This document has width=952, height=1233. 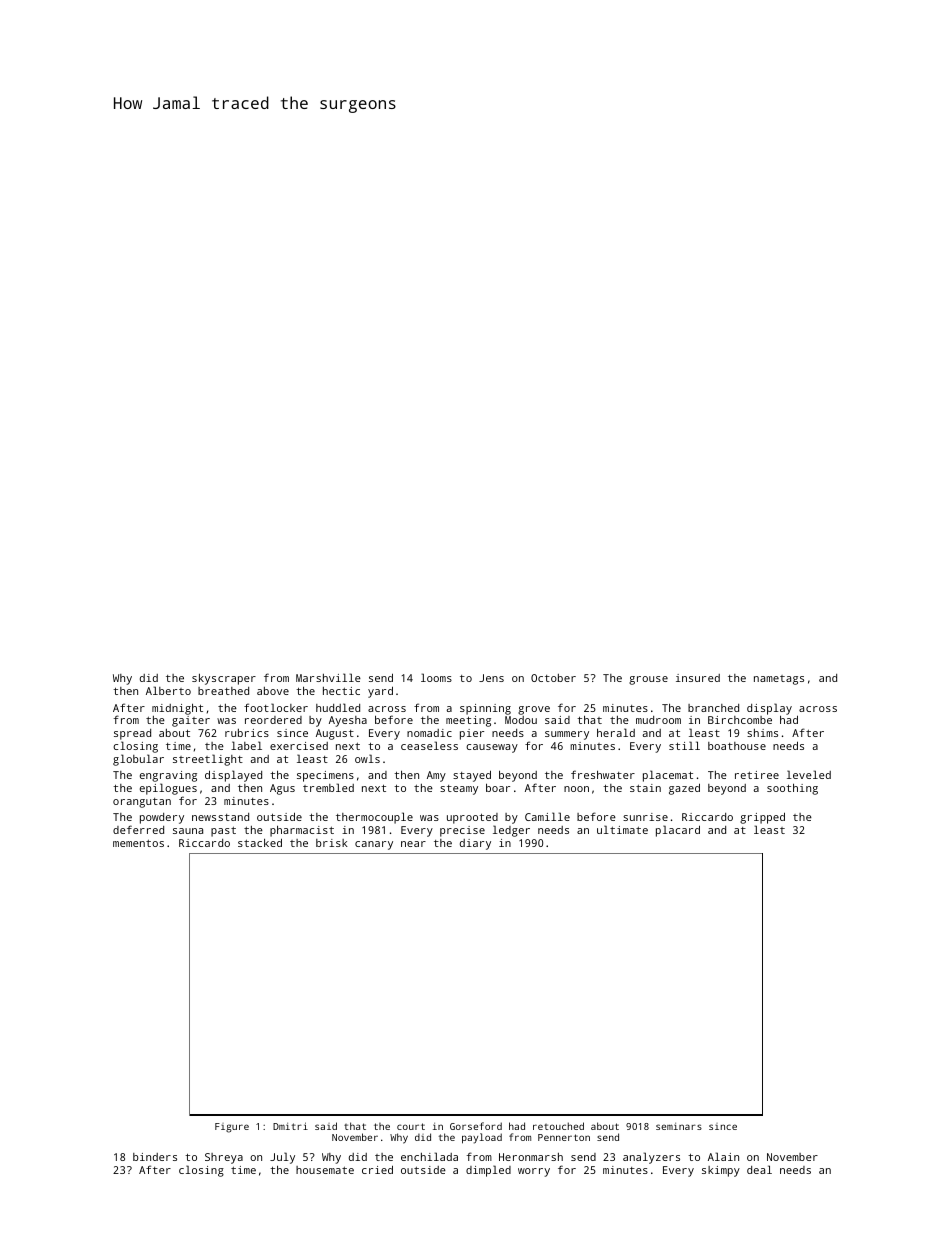 What do you see at coordinates (260, 842) in the document?
I see `stacked` at bounding box center [260, 842].
